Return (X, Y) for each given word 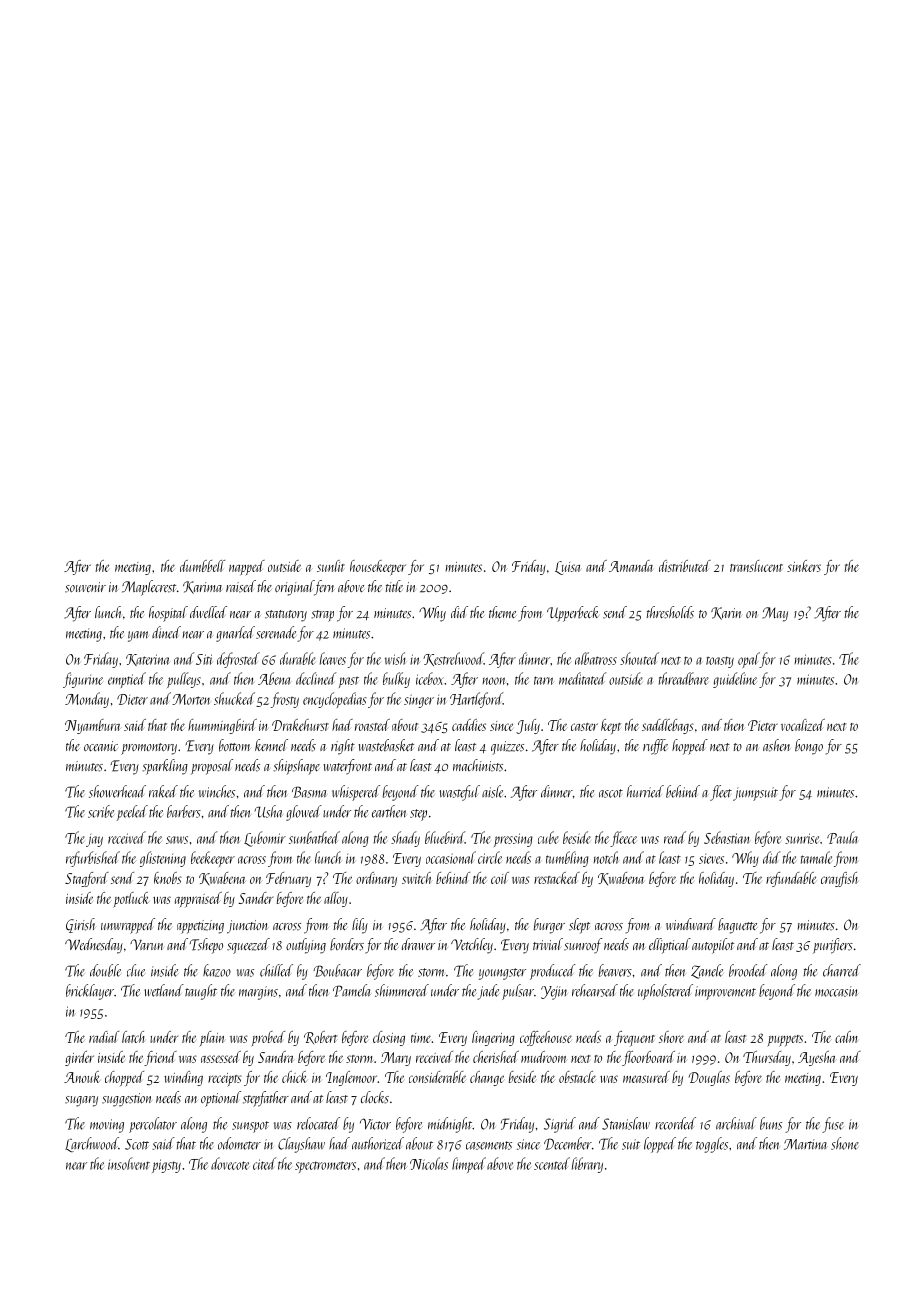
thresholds (670, 612)
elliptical (670, 946)
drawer (418, 944)
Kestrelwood (453, 659)
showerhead (117, 791)
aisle (492, 791)
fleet (721, 793)
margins (258, 993)
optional (221, 1099)
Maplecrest (149, 588)
